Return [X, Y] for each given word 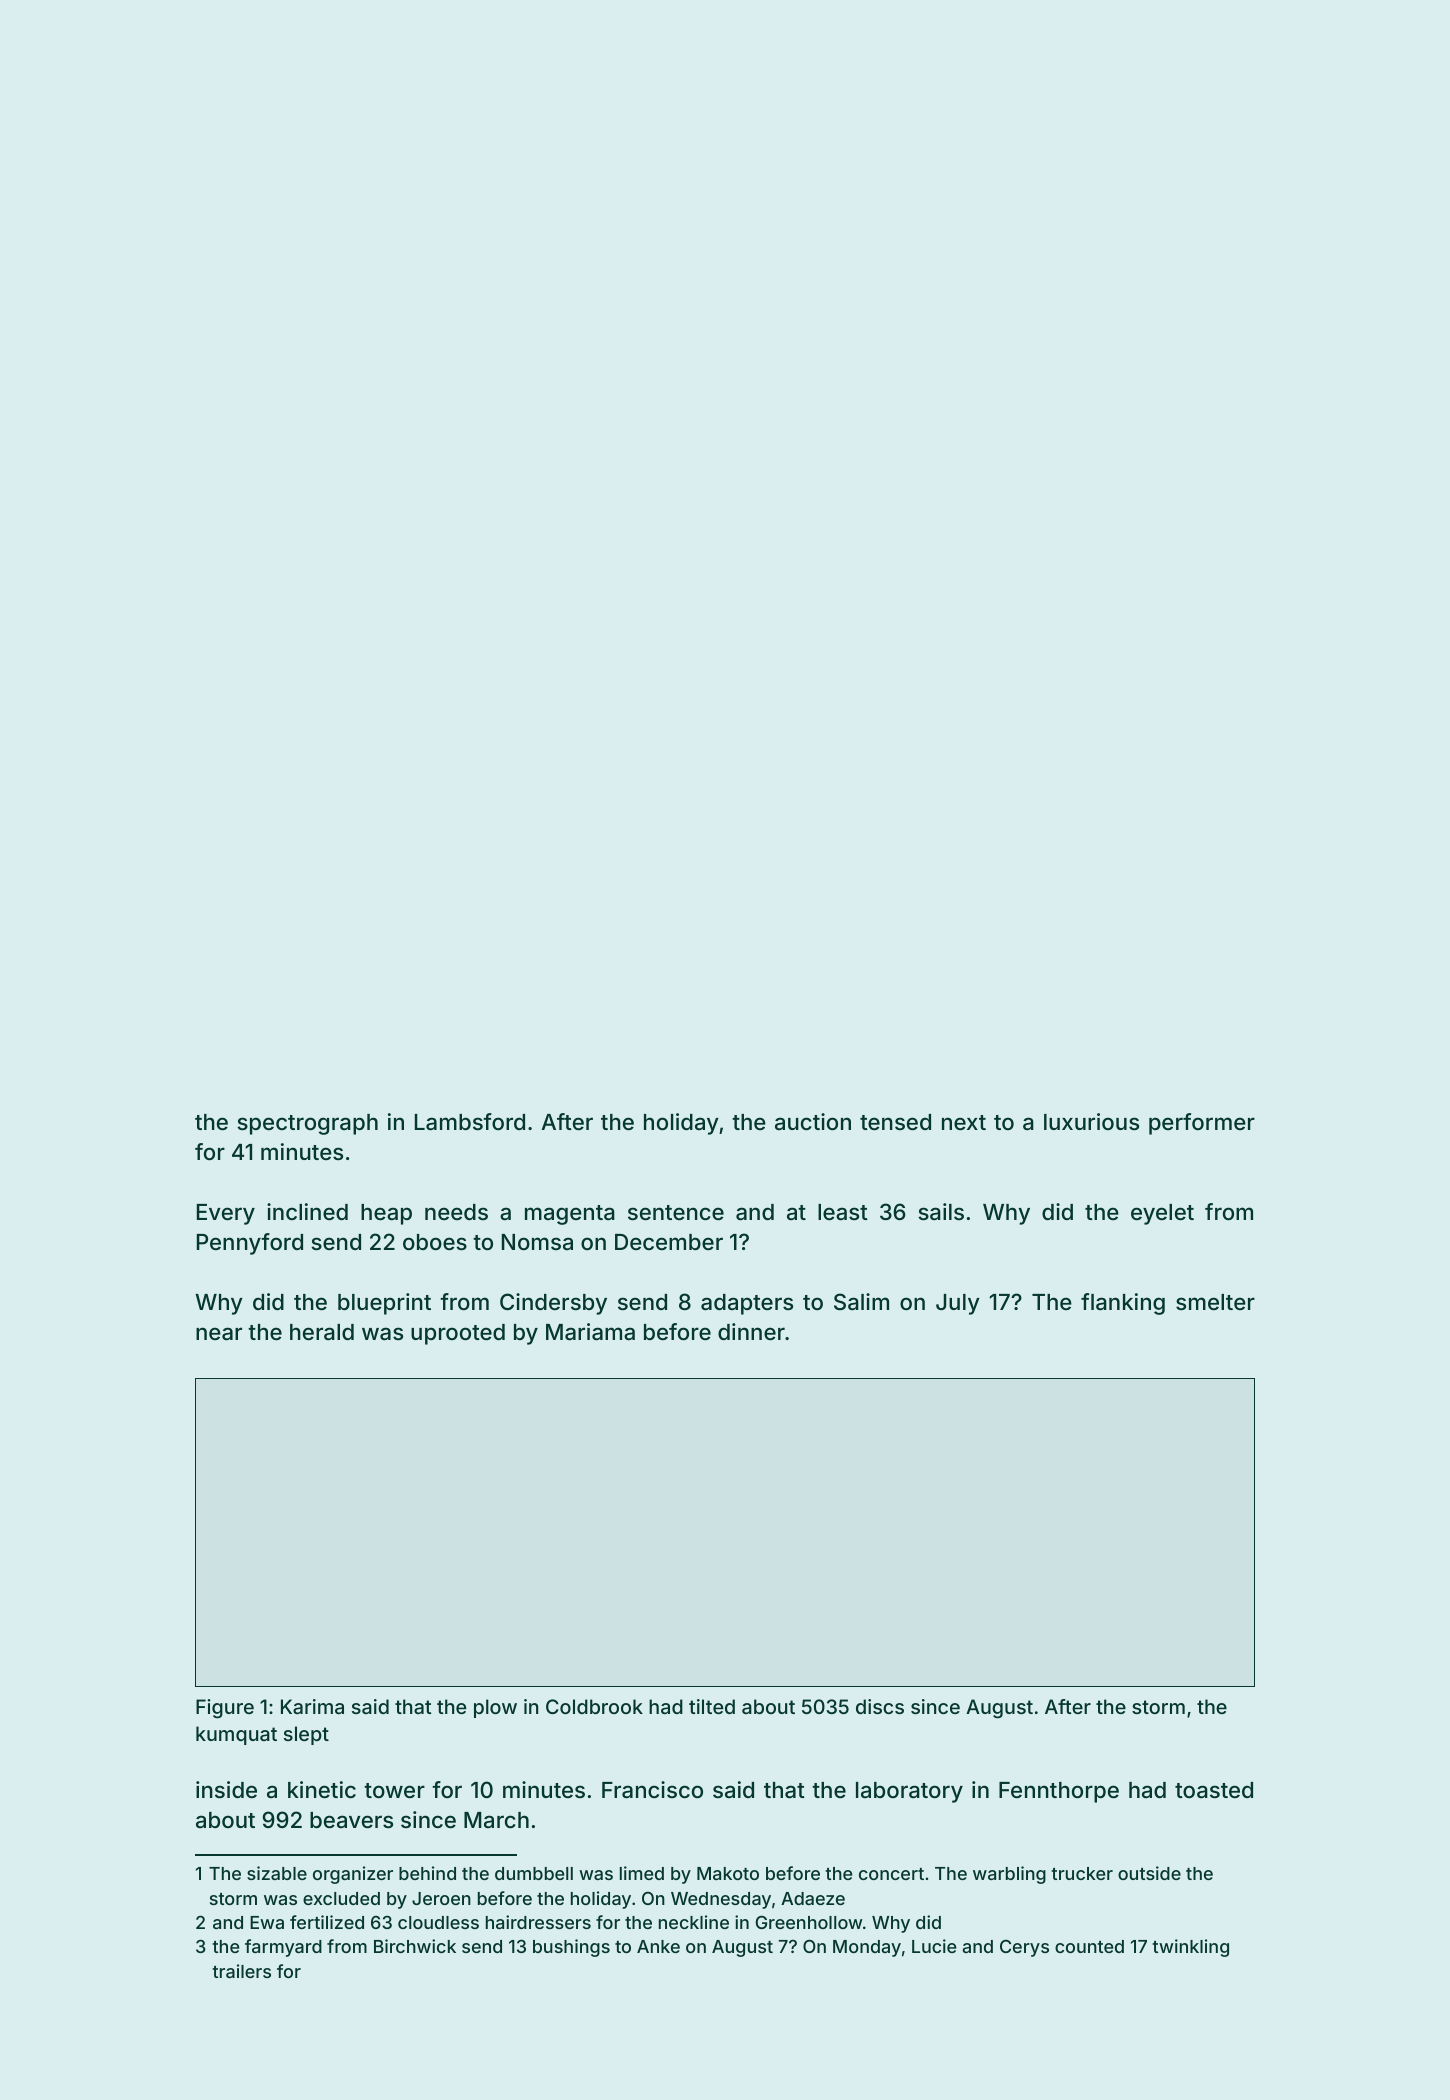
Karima [312, 1706]
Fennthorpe [1059, 1792]
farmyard [283, 1948]
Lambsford [470, 1122]
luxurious [1091, 1121]
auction [813, 1121]
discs [880, 1706]
